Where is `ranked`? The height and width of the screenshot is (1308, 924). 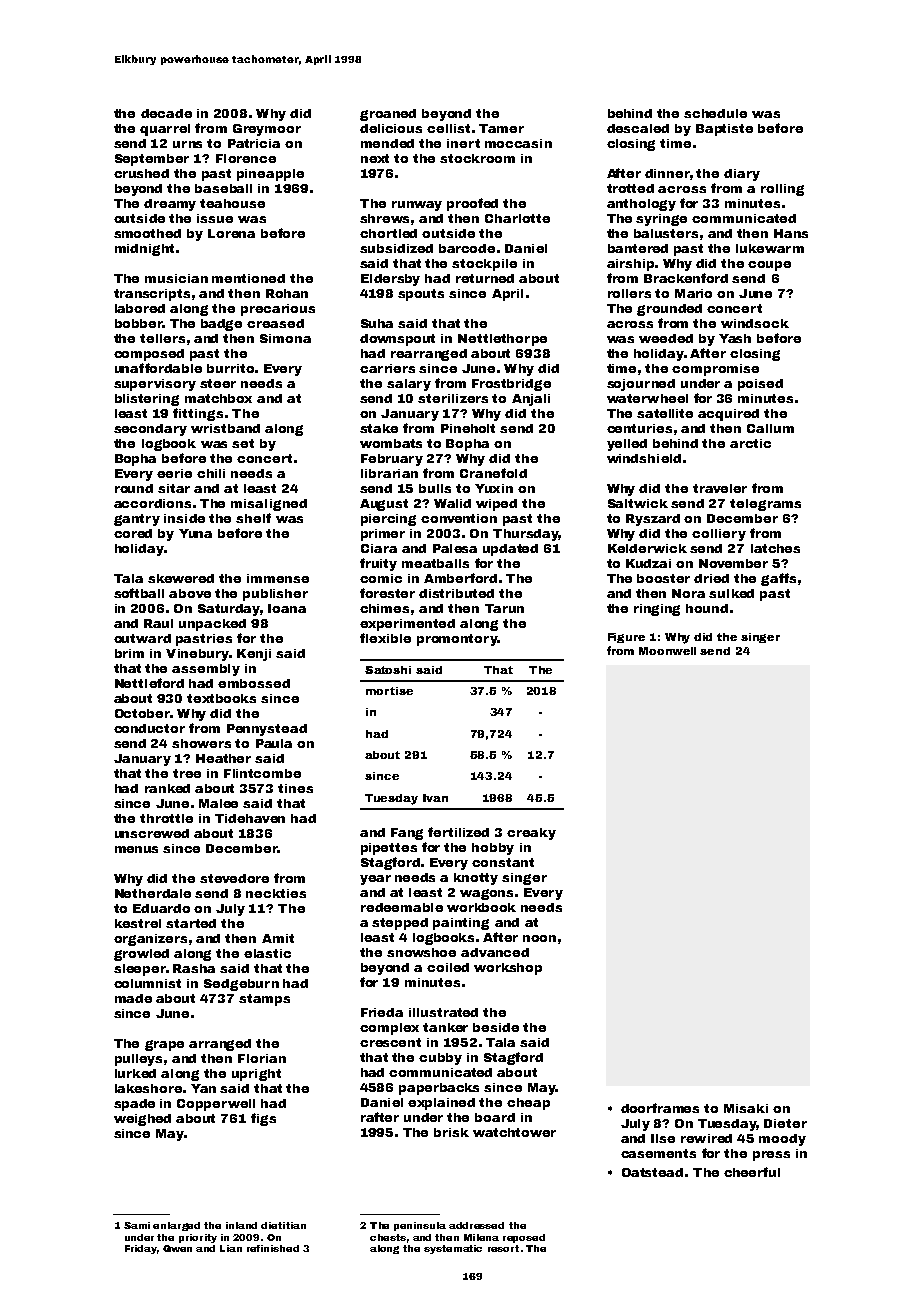 ranked is located at coordinates (167, 788).
